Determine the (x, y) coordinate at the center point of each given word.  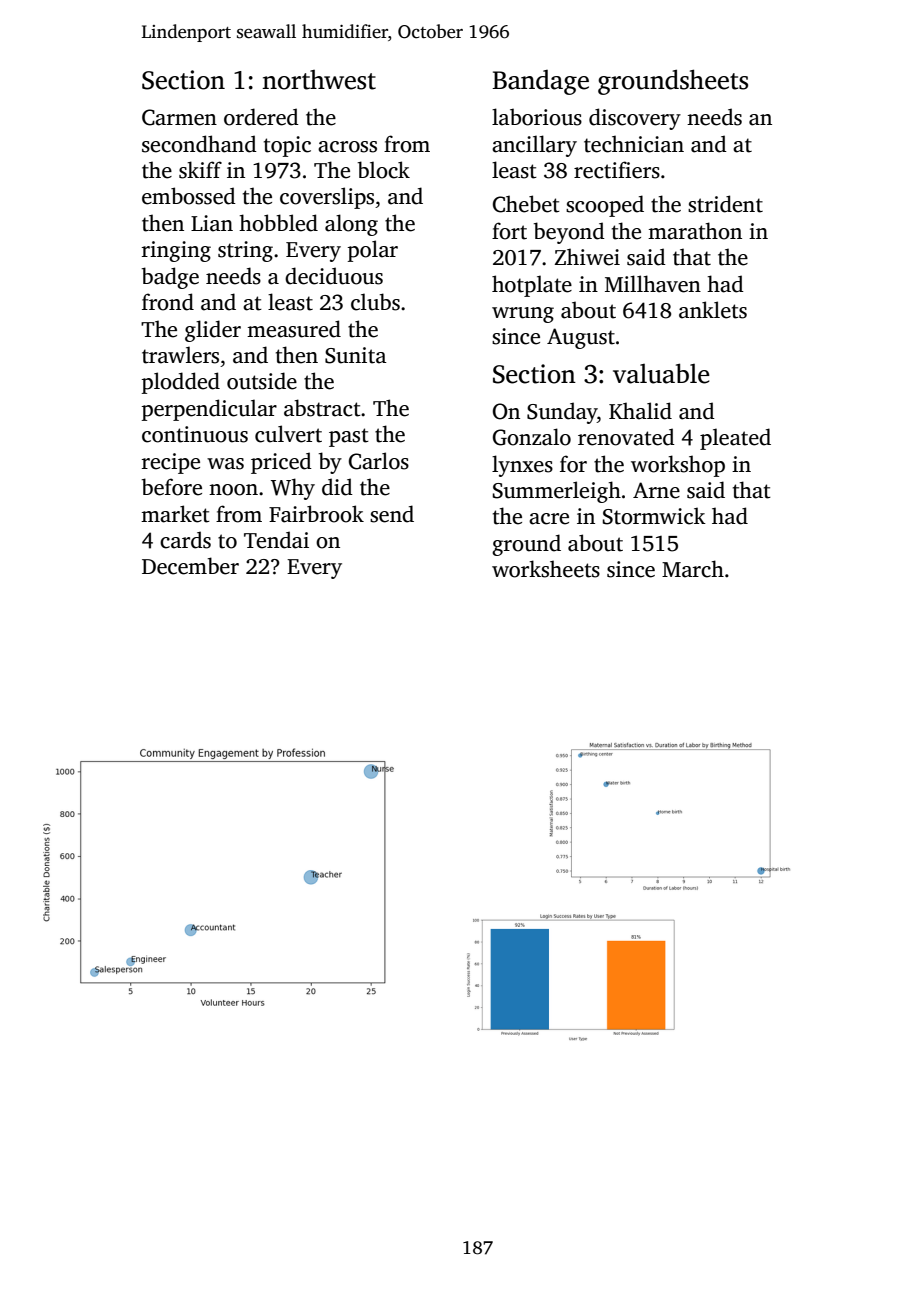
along (351, 225)
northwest (319, 80)
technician (634, 144)
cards (185, 540)
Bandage (540, 82)
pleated (735, 439)
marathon (695, 231)
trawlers (180, 355)
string (245, 251)
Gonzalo (532, 437)
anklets (713, 310)
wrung (523, 315)
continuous (195, 434)
